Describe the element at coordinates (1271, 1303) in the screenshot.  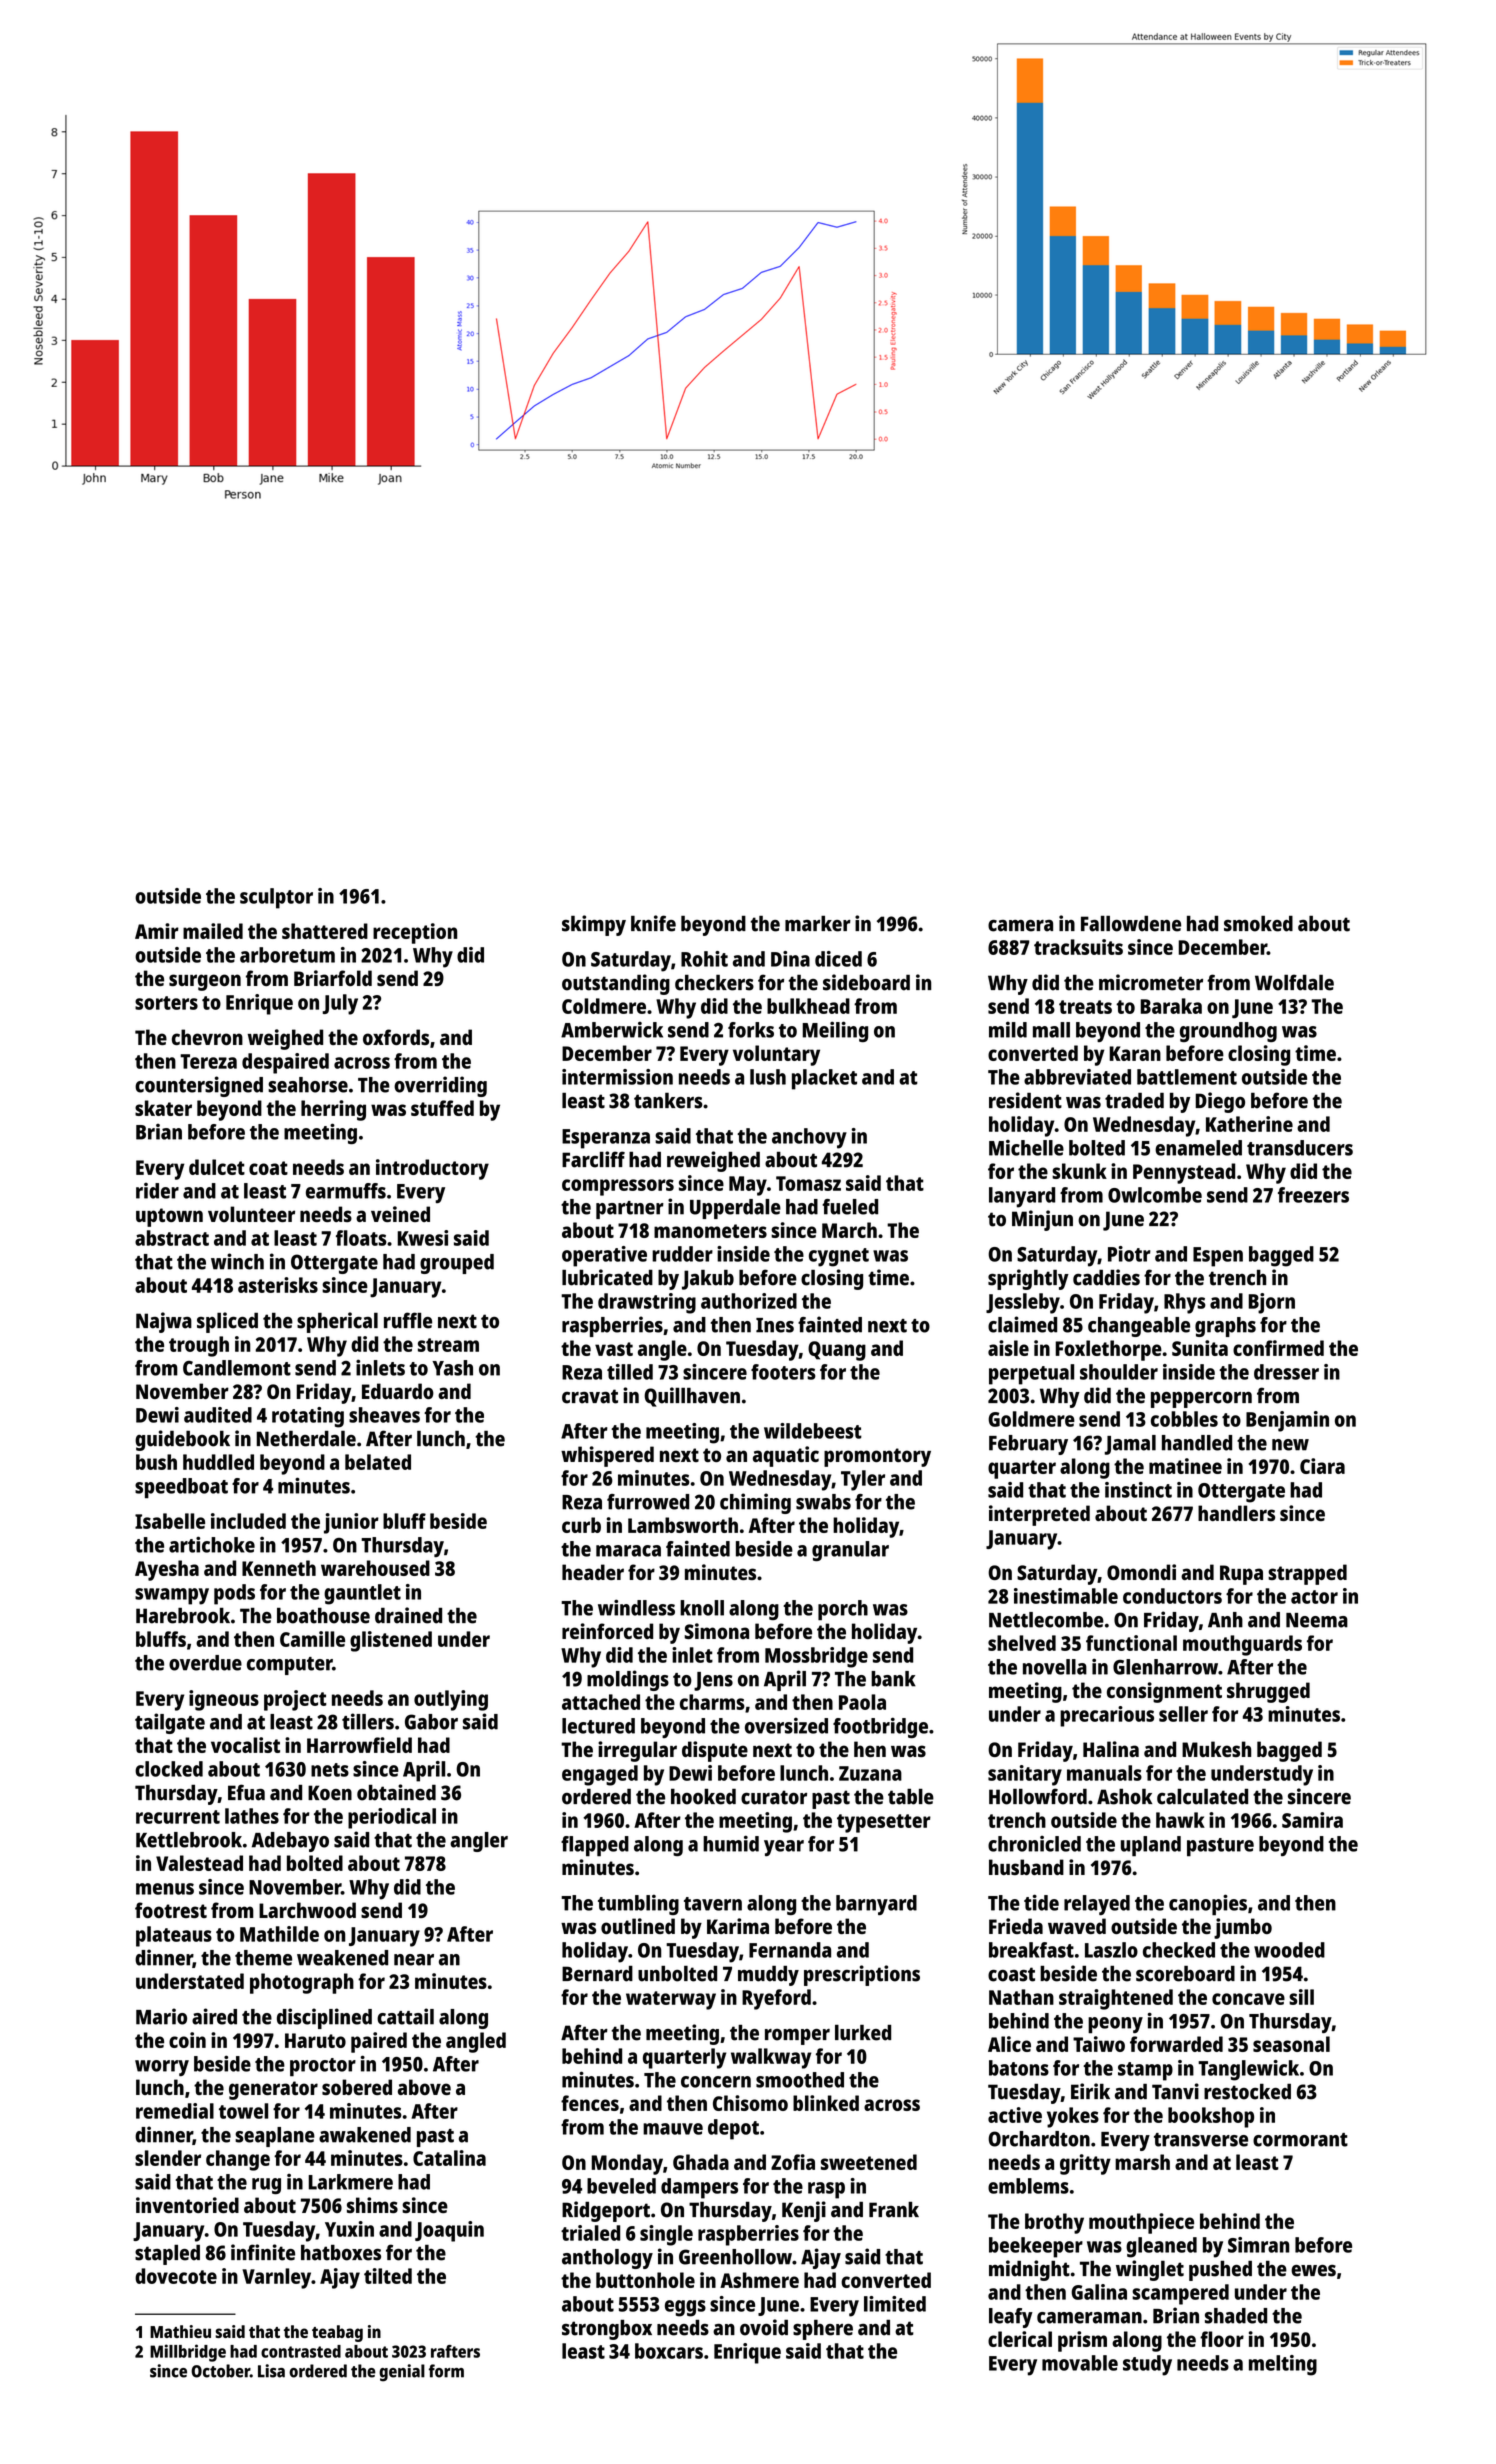
I see `Bjorn` at that location.
